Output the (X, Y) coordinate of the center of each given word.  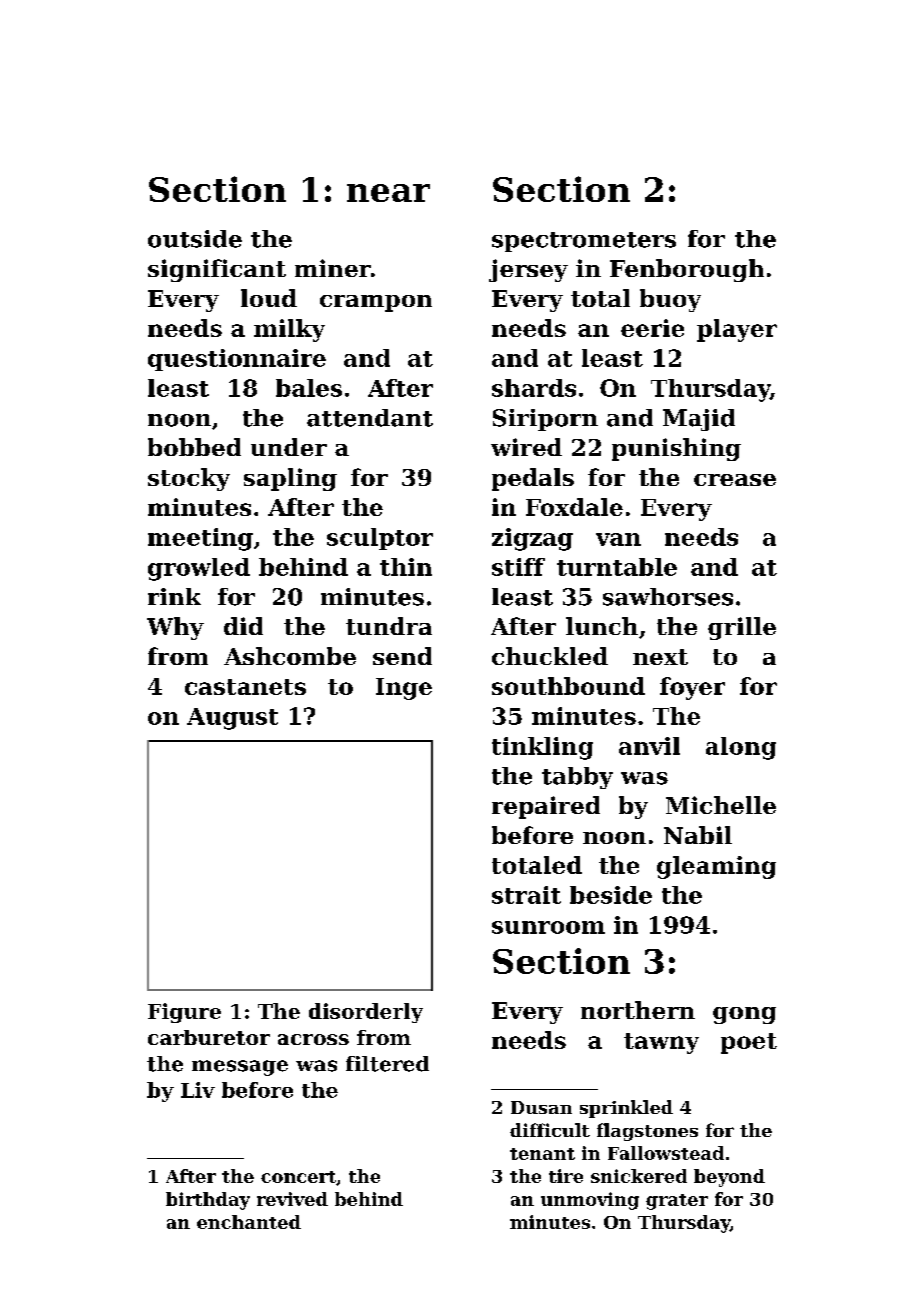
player (737, 330)
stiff (518, 567)
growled (199, 569)
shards (534, 388)
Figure (184, 1013)
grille (742, 628)
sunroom (548, 927)
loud (269, 298)
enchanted (249, 1222)
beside (611, 895)
